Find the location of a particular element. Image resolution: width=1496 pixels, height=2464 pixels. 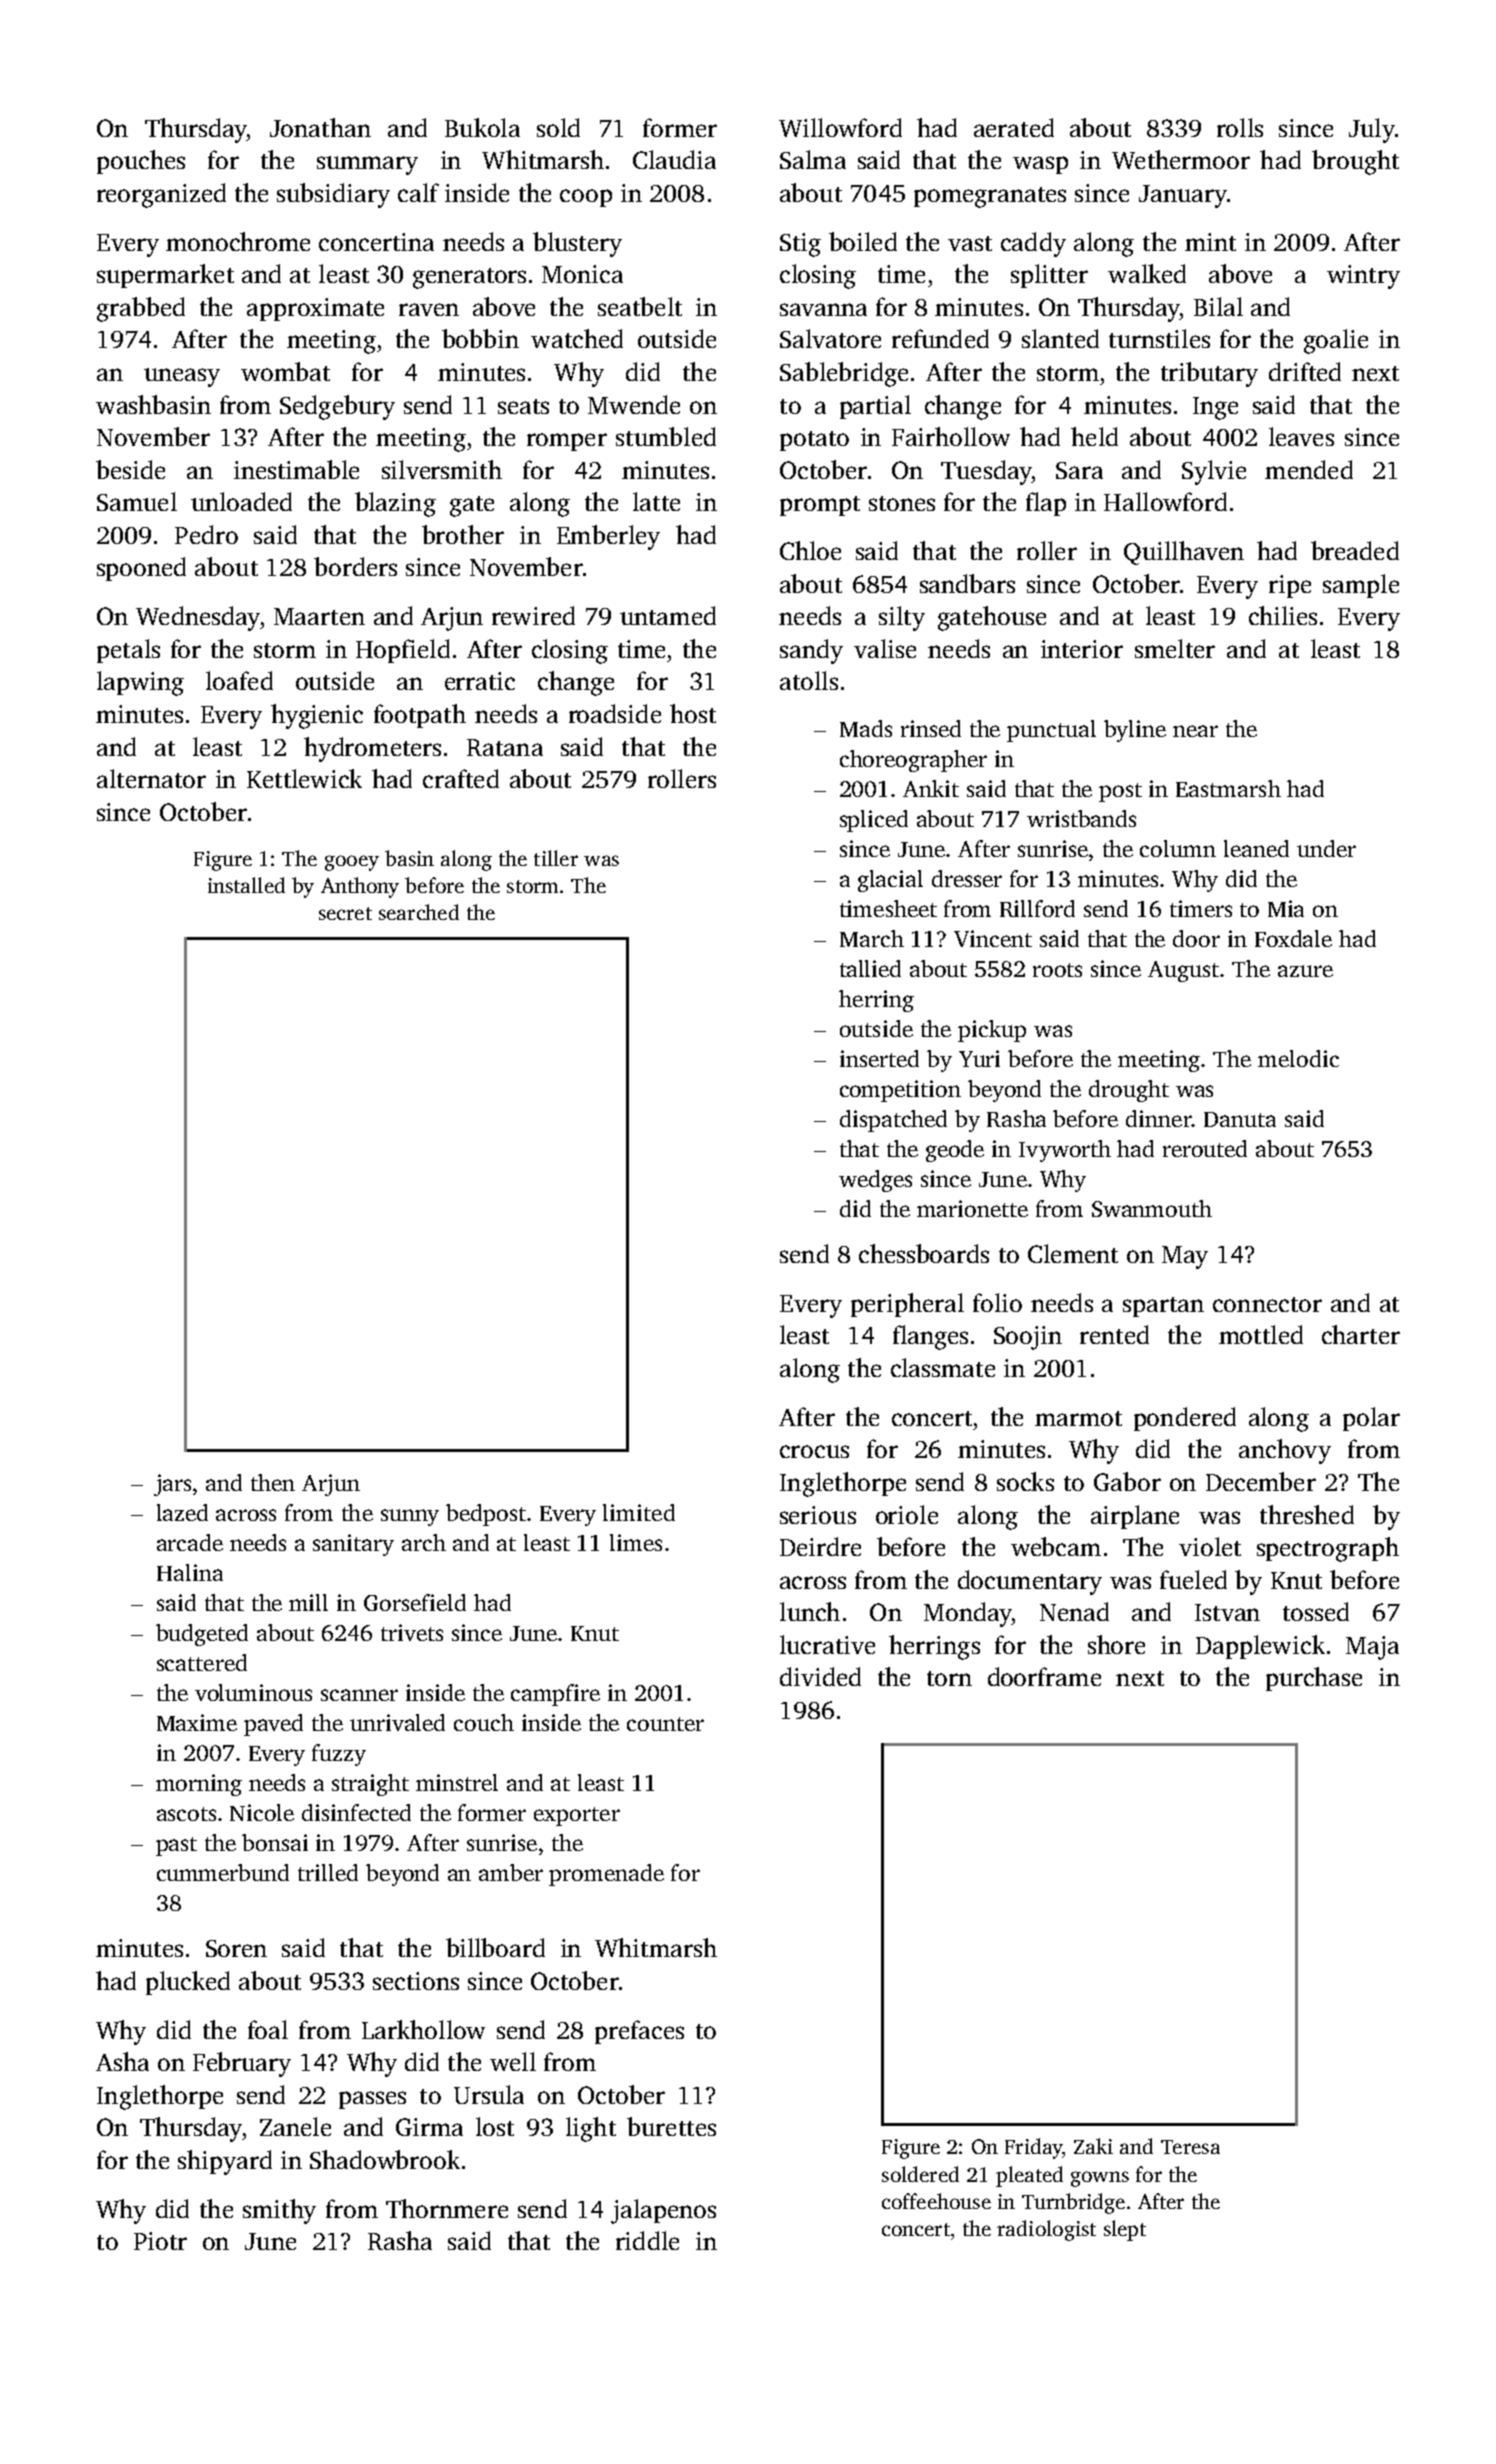

Yuri is located at coordinates (979, 1058).
